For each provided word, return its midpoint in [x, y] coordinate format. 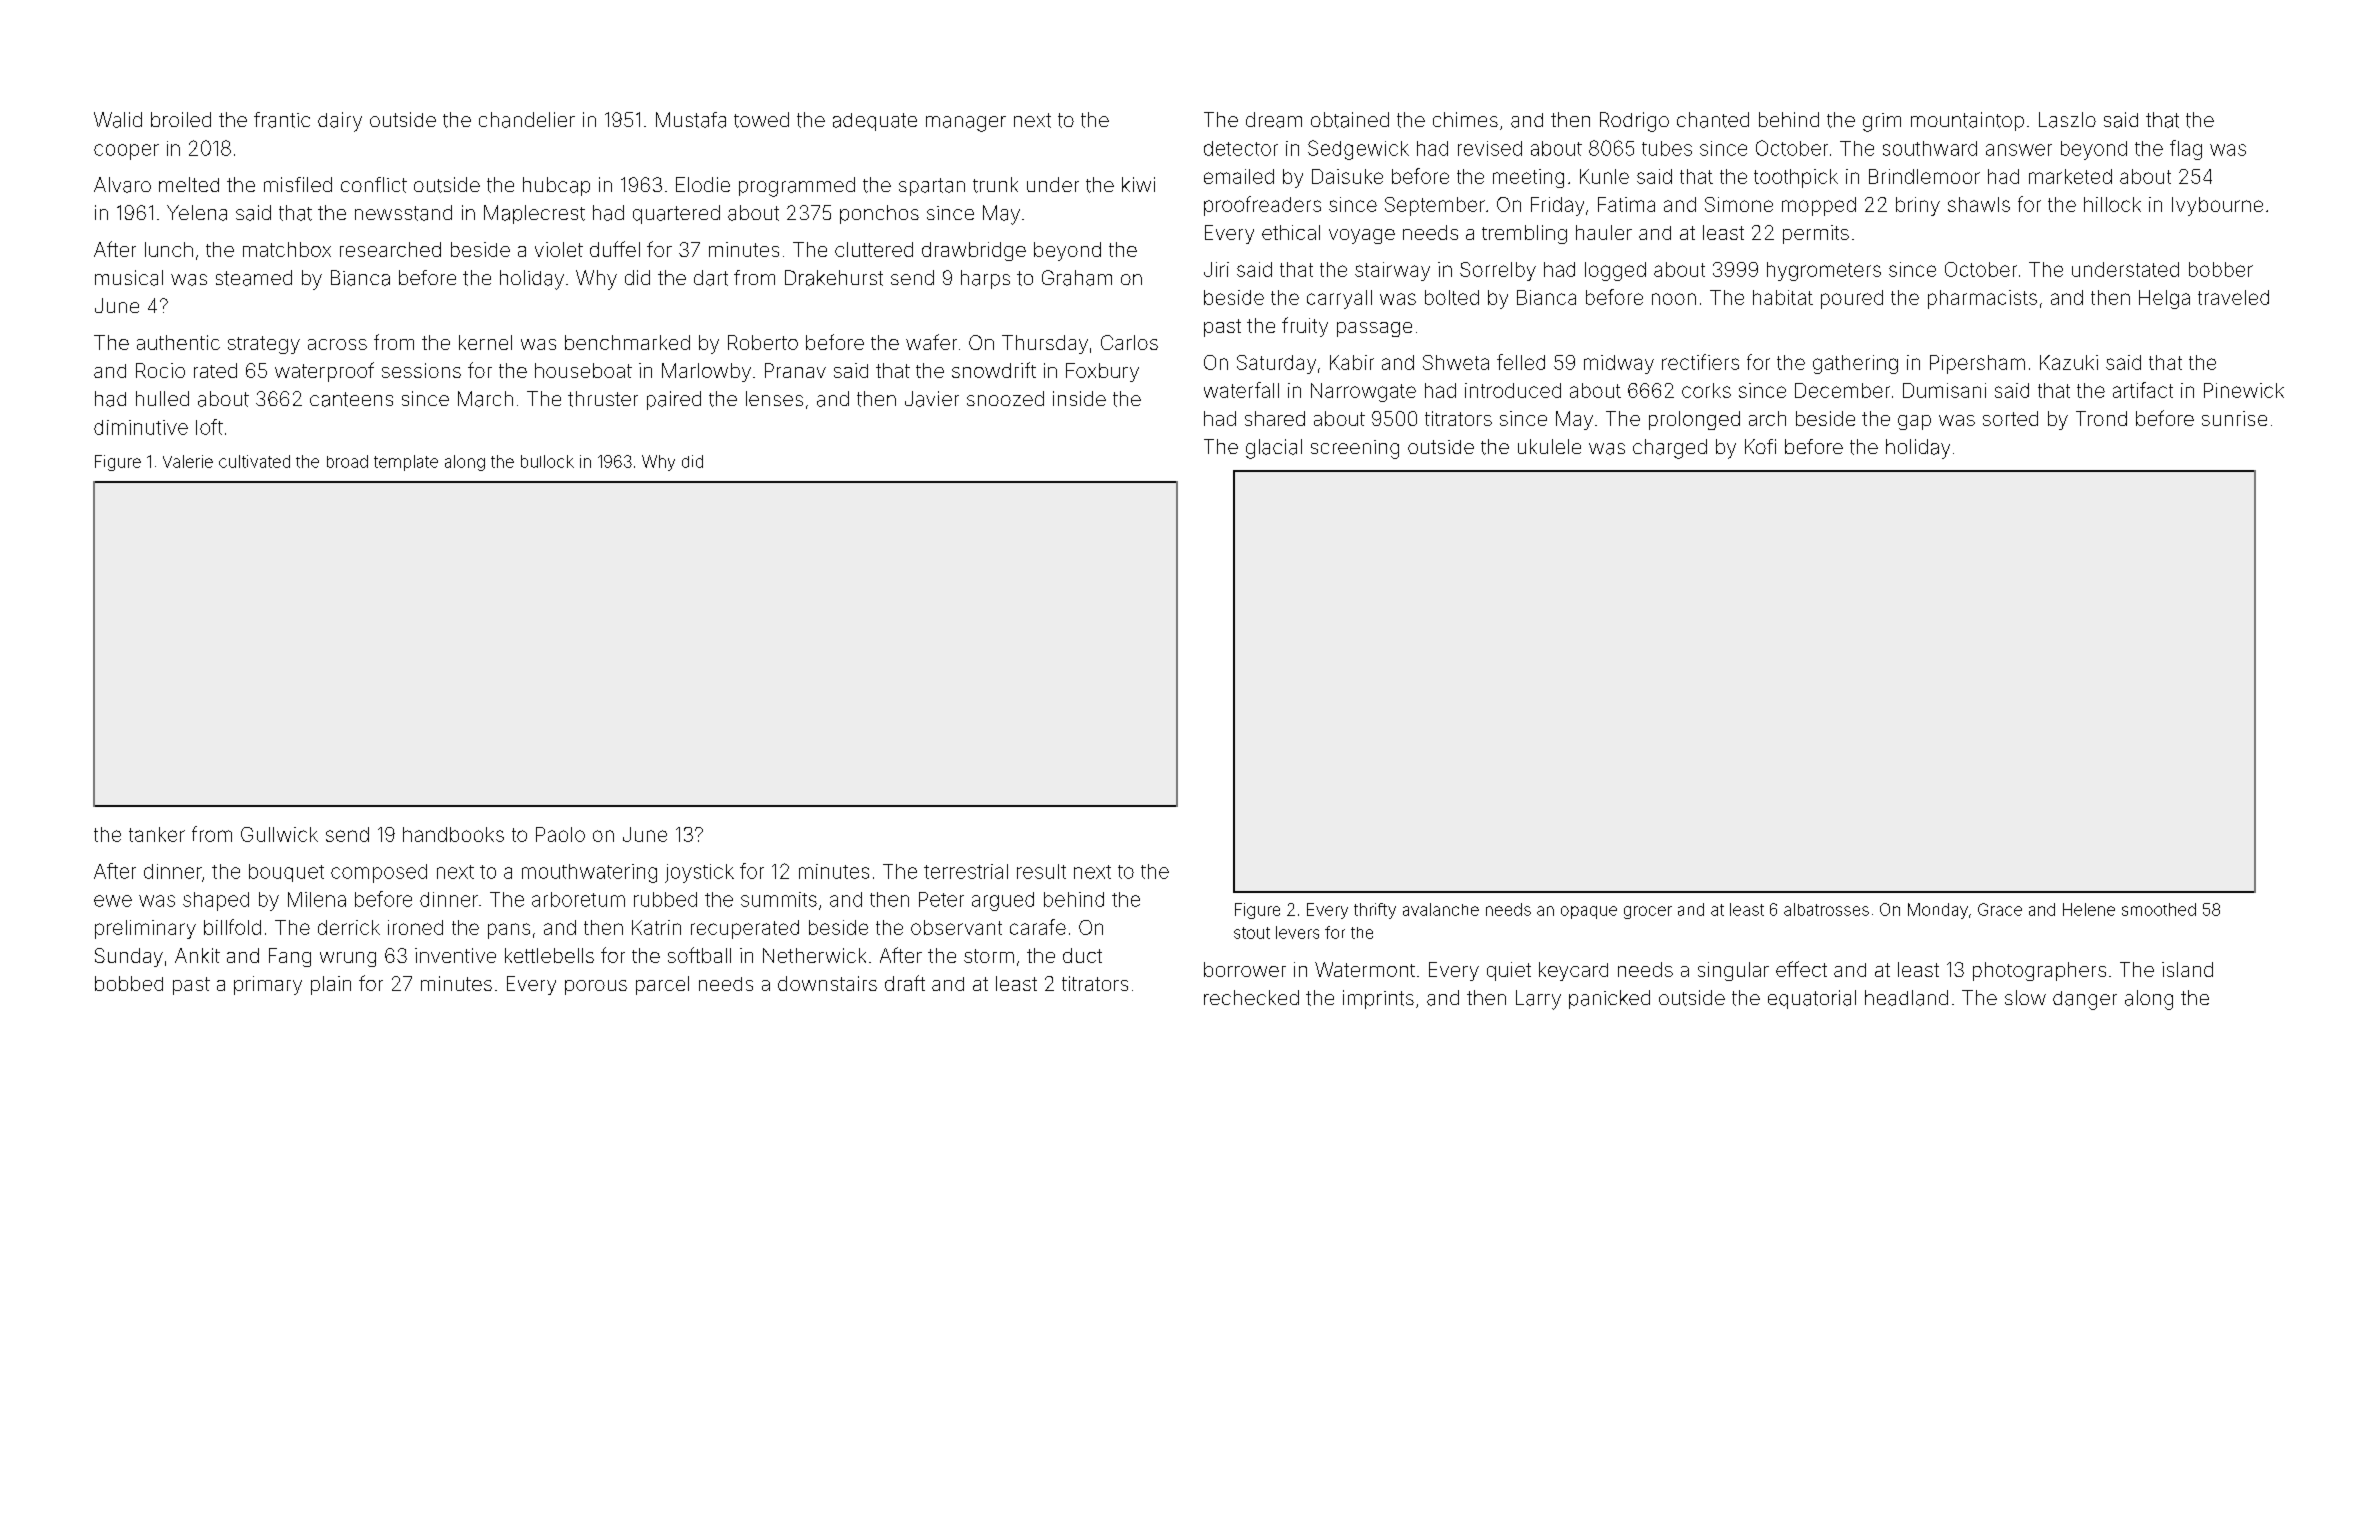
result [1041, 871]
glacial [1274, 449]
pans [509, 931]
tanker [157, 834]
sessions [421, 370]
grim [1882, 122]
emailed [1239, 176]
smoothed [2159, 909]
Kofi [1760, 446]
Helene [2089, 909]
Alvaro [122, 185]
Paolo [560, 834]
